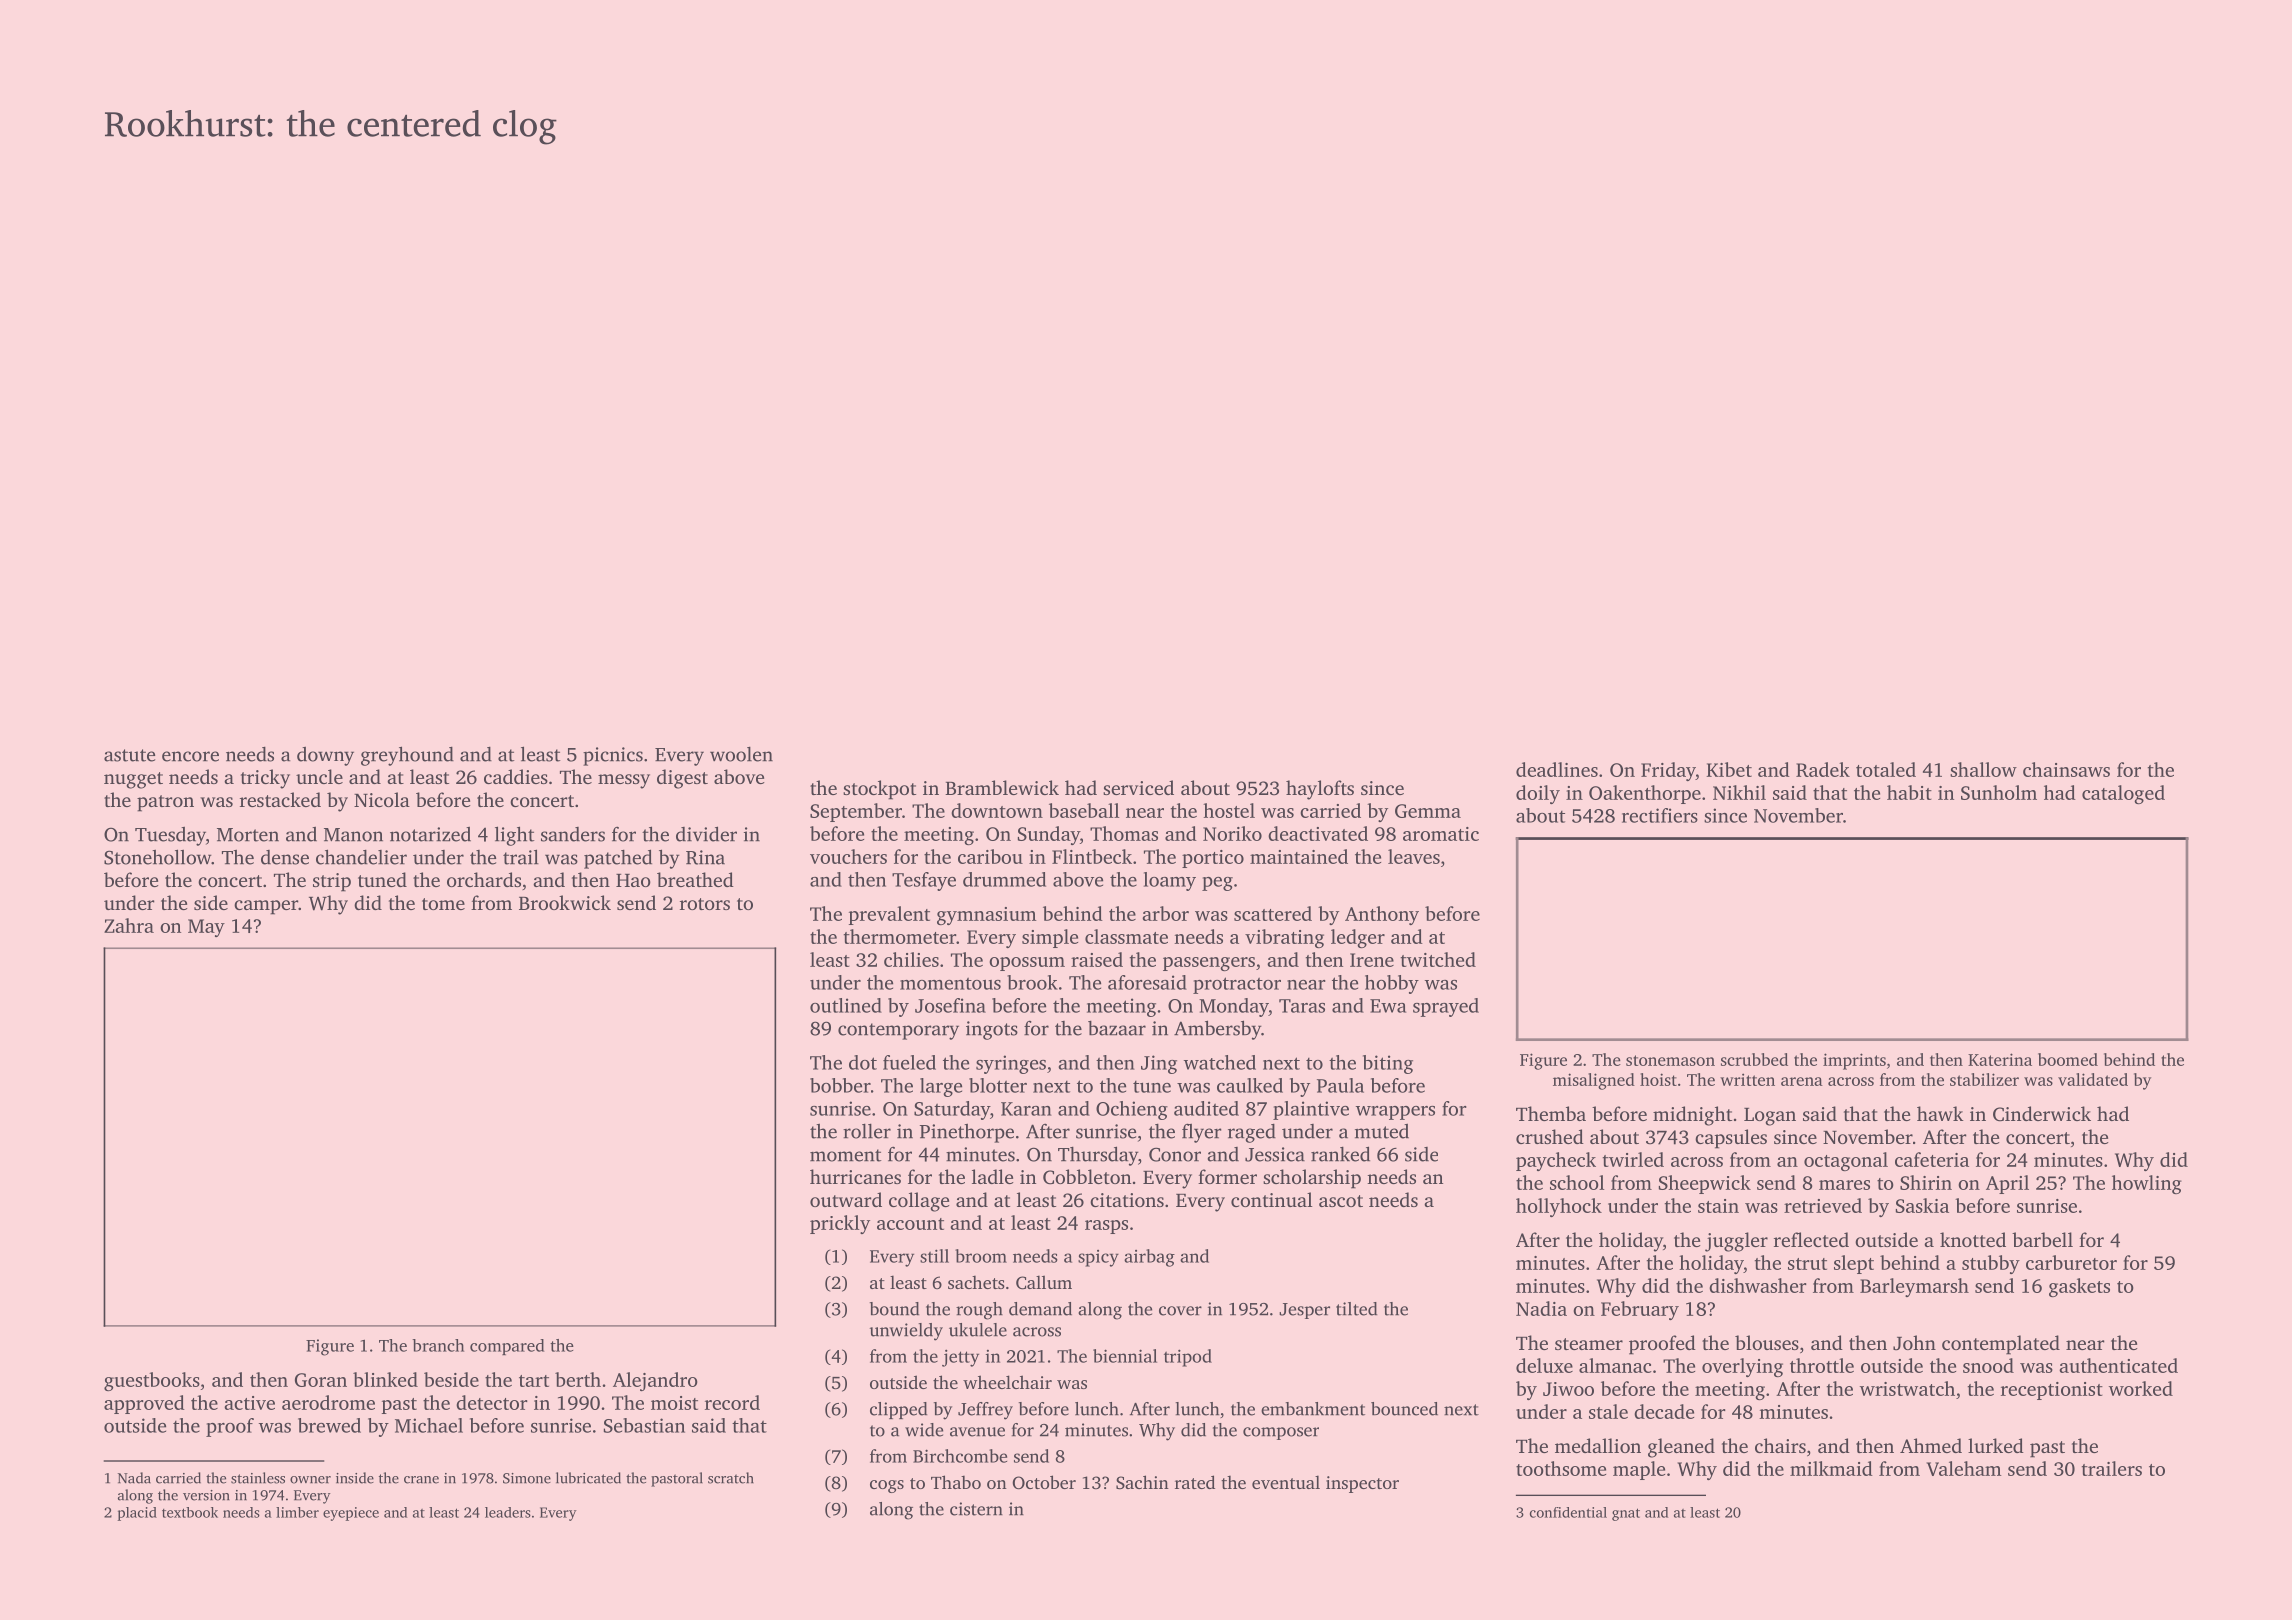 This screenshot has height=1620, width=2292. Describe the element at coordinates (329, 1425) in the screenshot. I see `brewed` at that location.
